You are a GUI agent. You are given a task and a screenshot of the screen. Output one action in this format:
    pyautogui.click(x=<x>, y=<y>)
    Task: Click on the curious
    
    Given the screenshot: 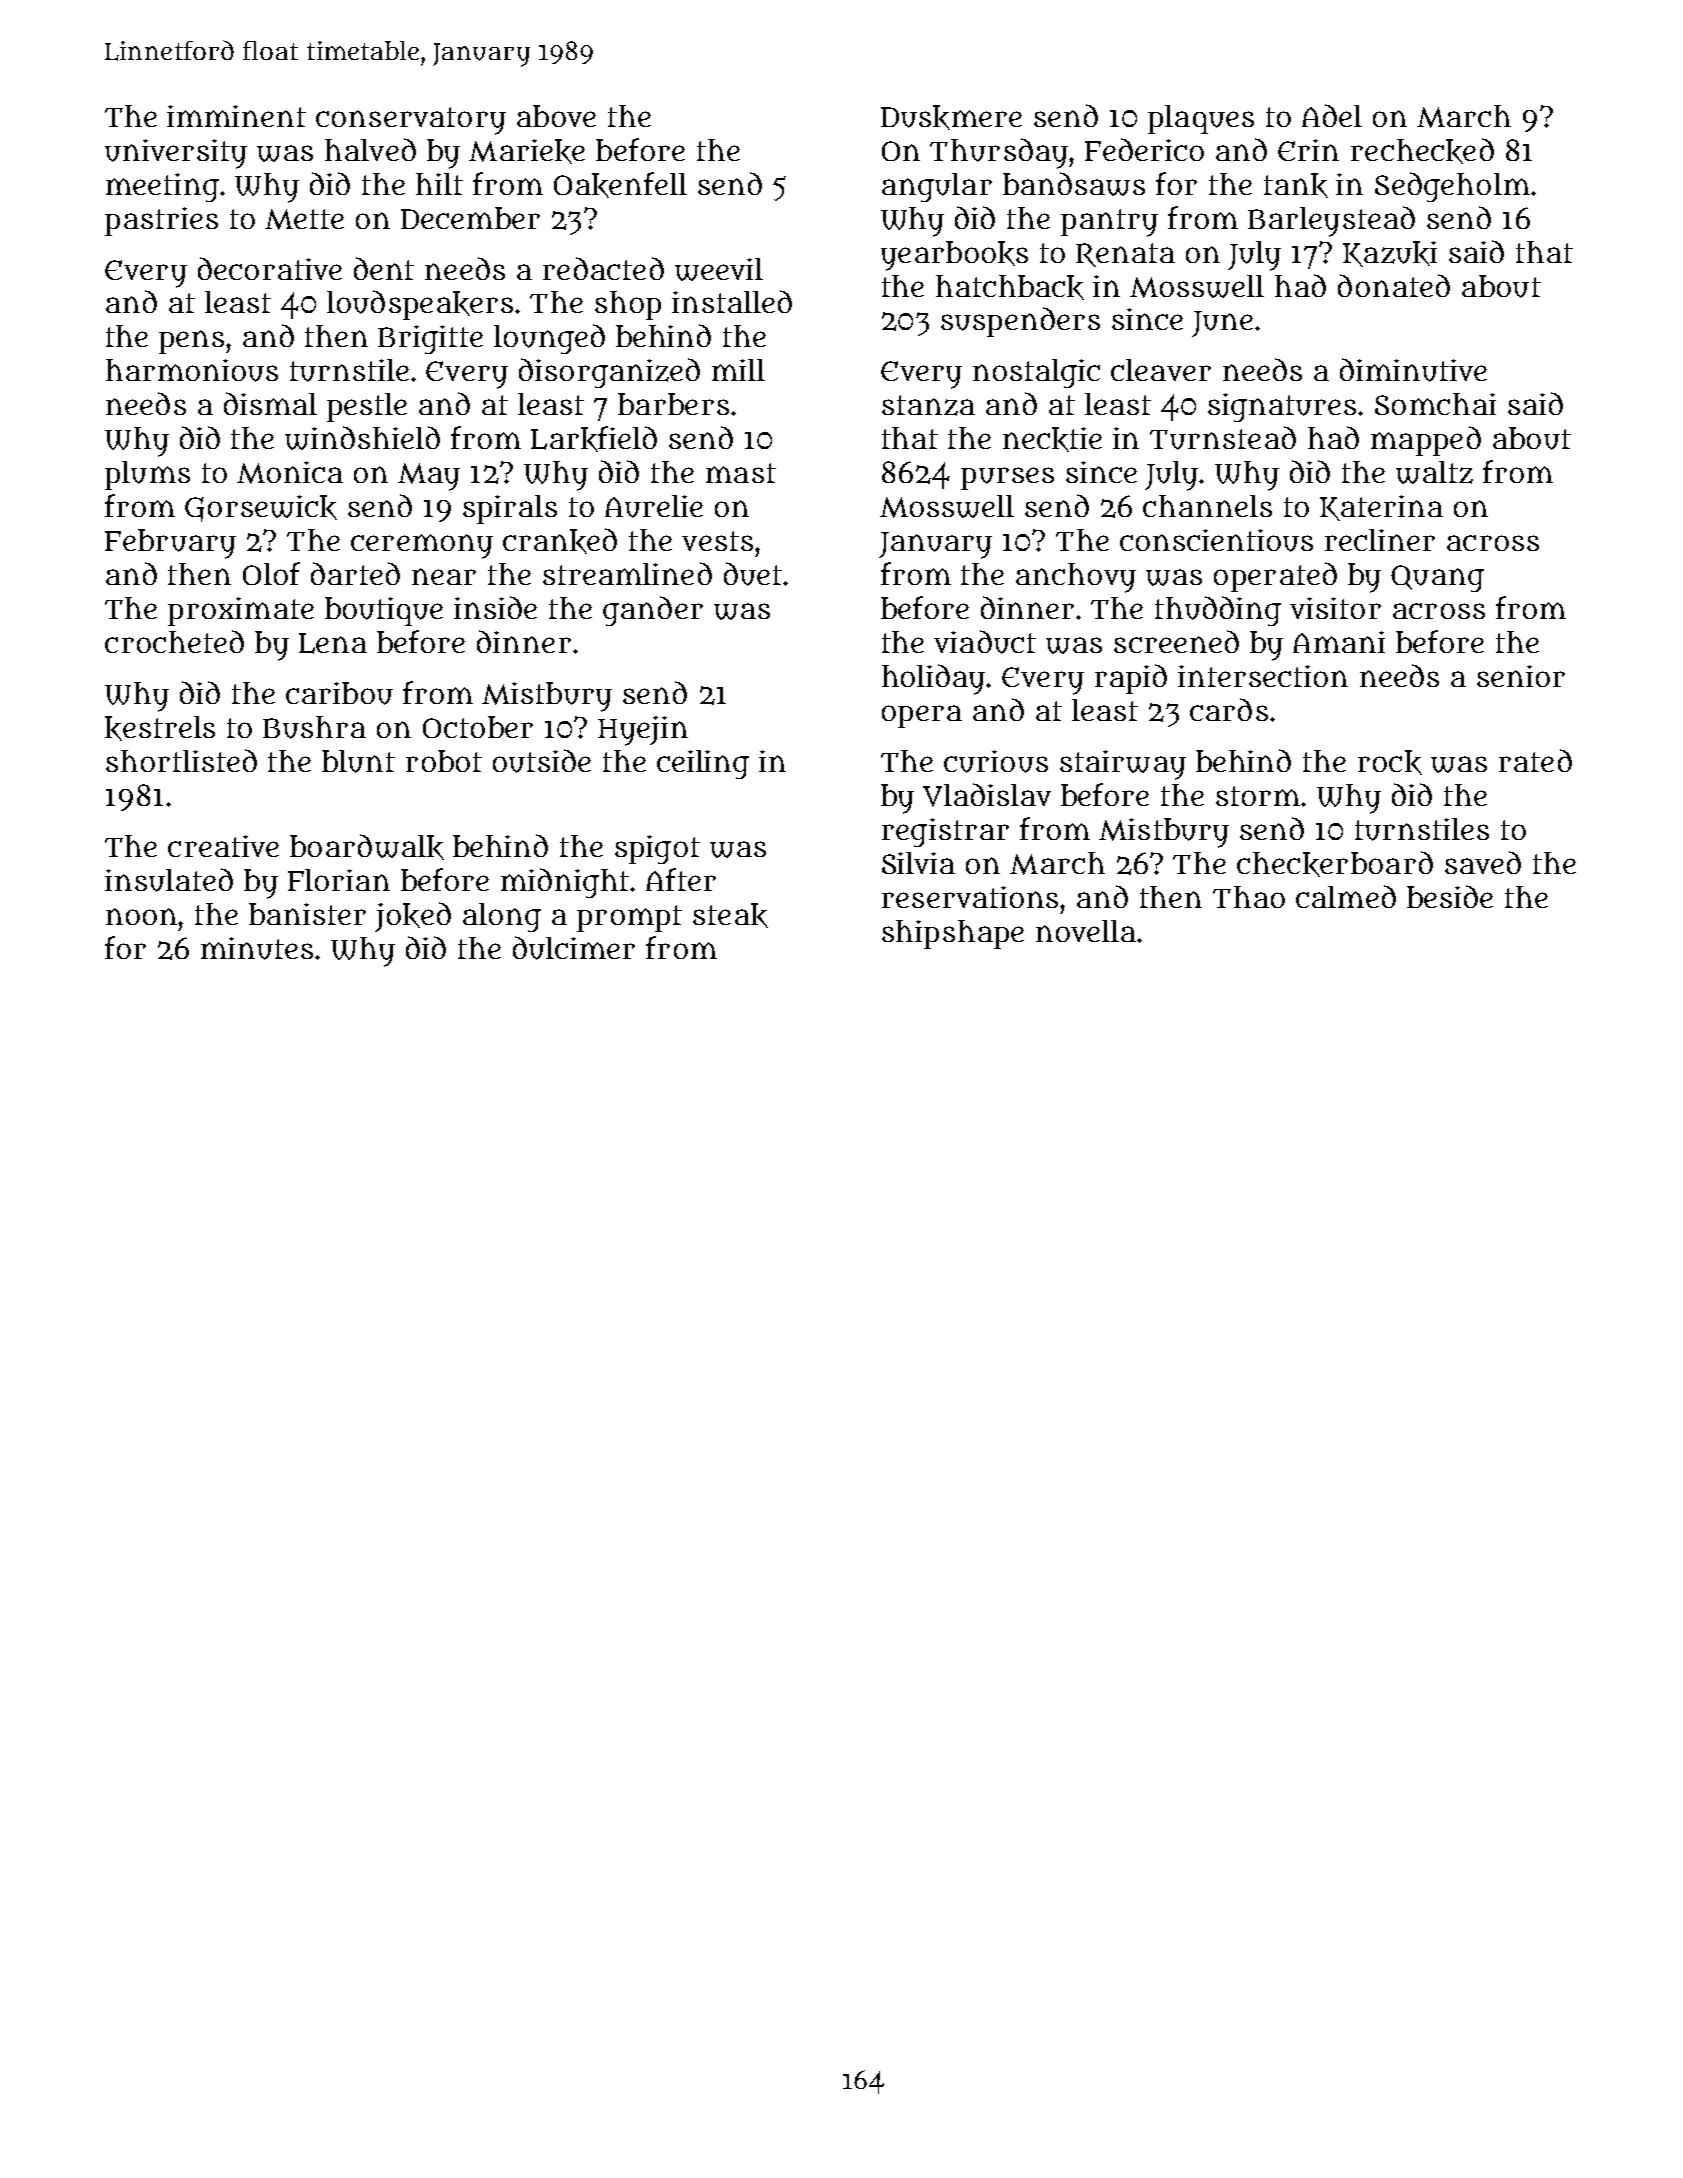 What is the action you would take?
    pyautogui.click(x=996, y=761)
